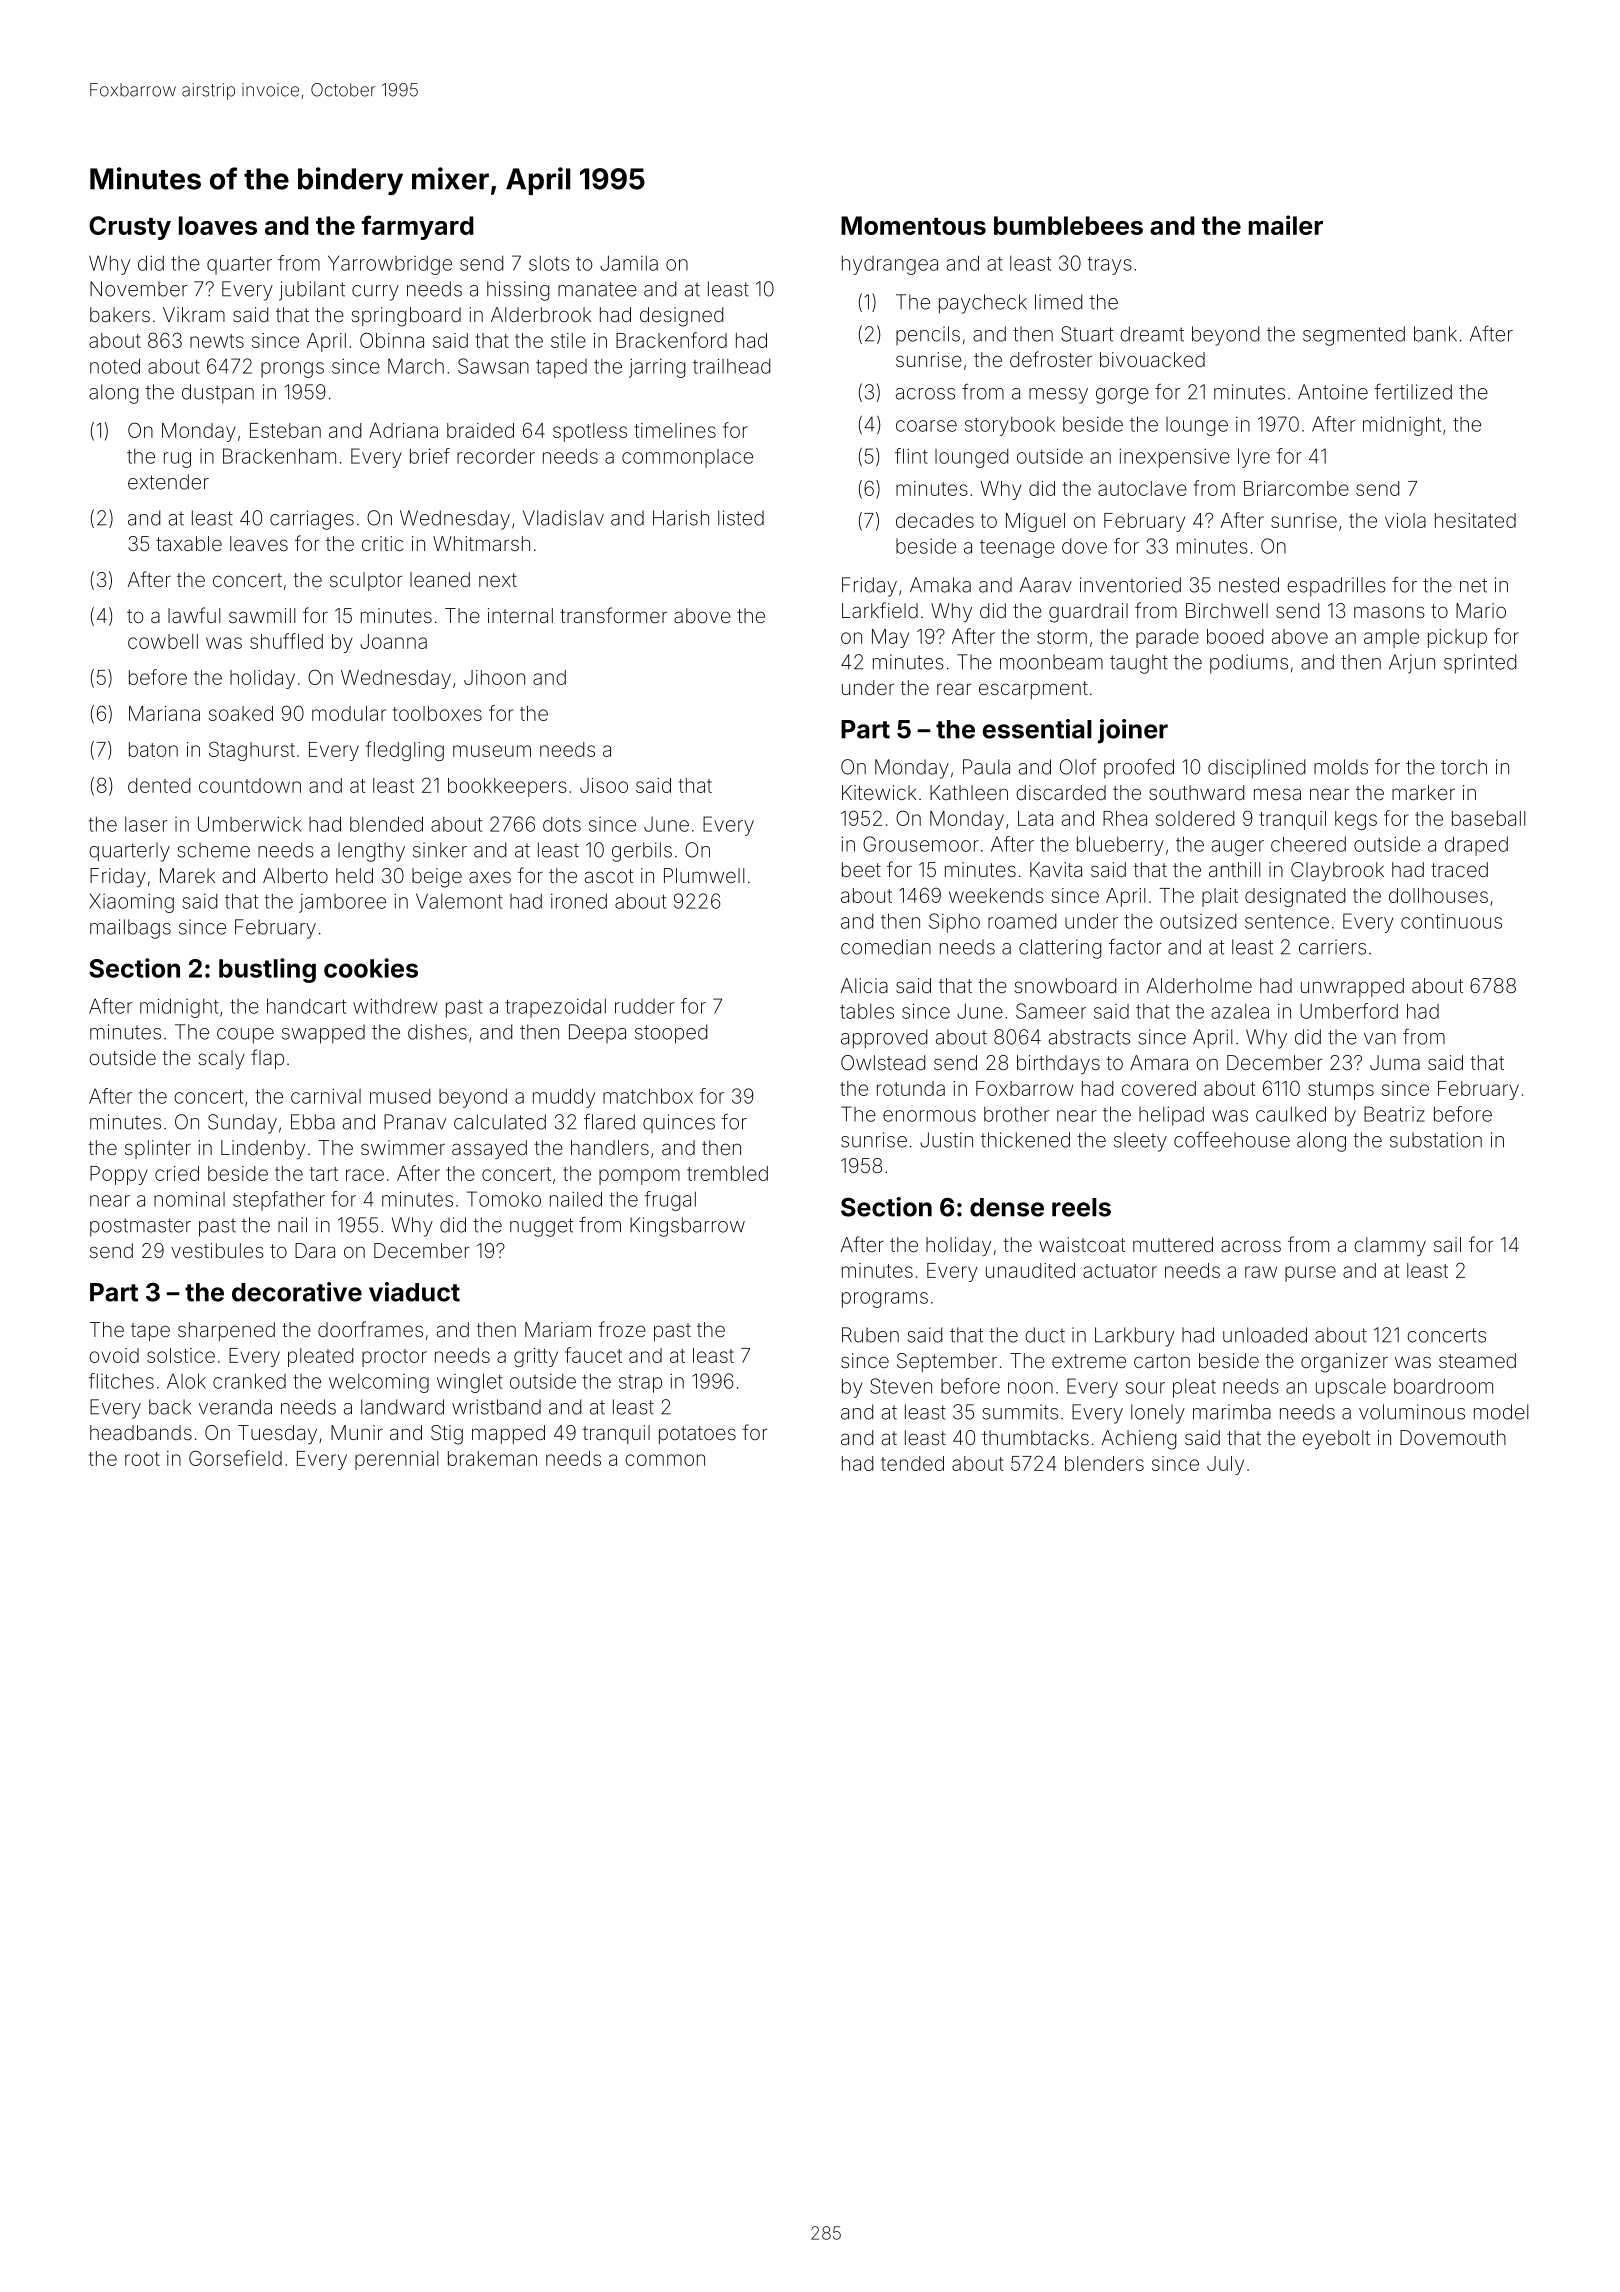 The width and height of the image is (1620, 2292). I want to click on Gorsefield, so click(235, 1458).
